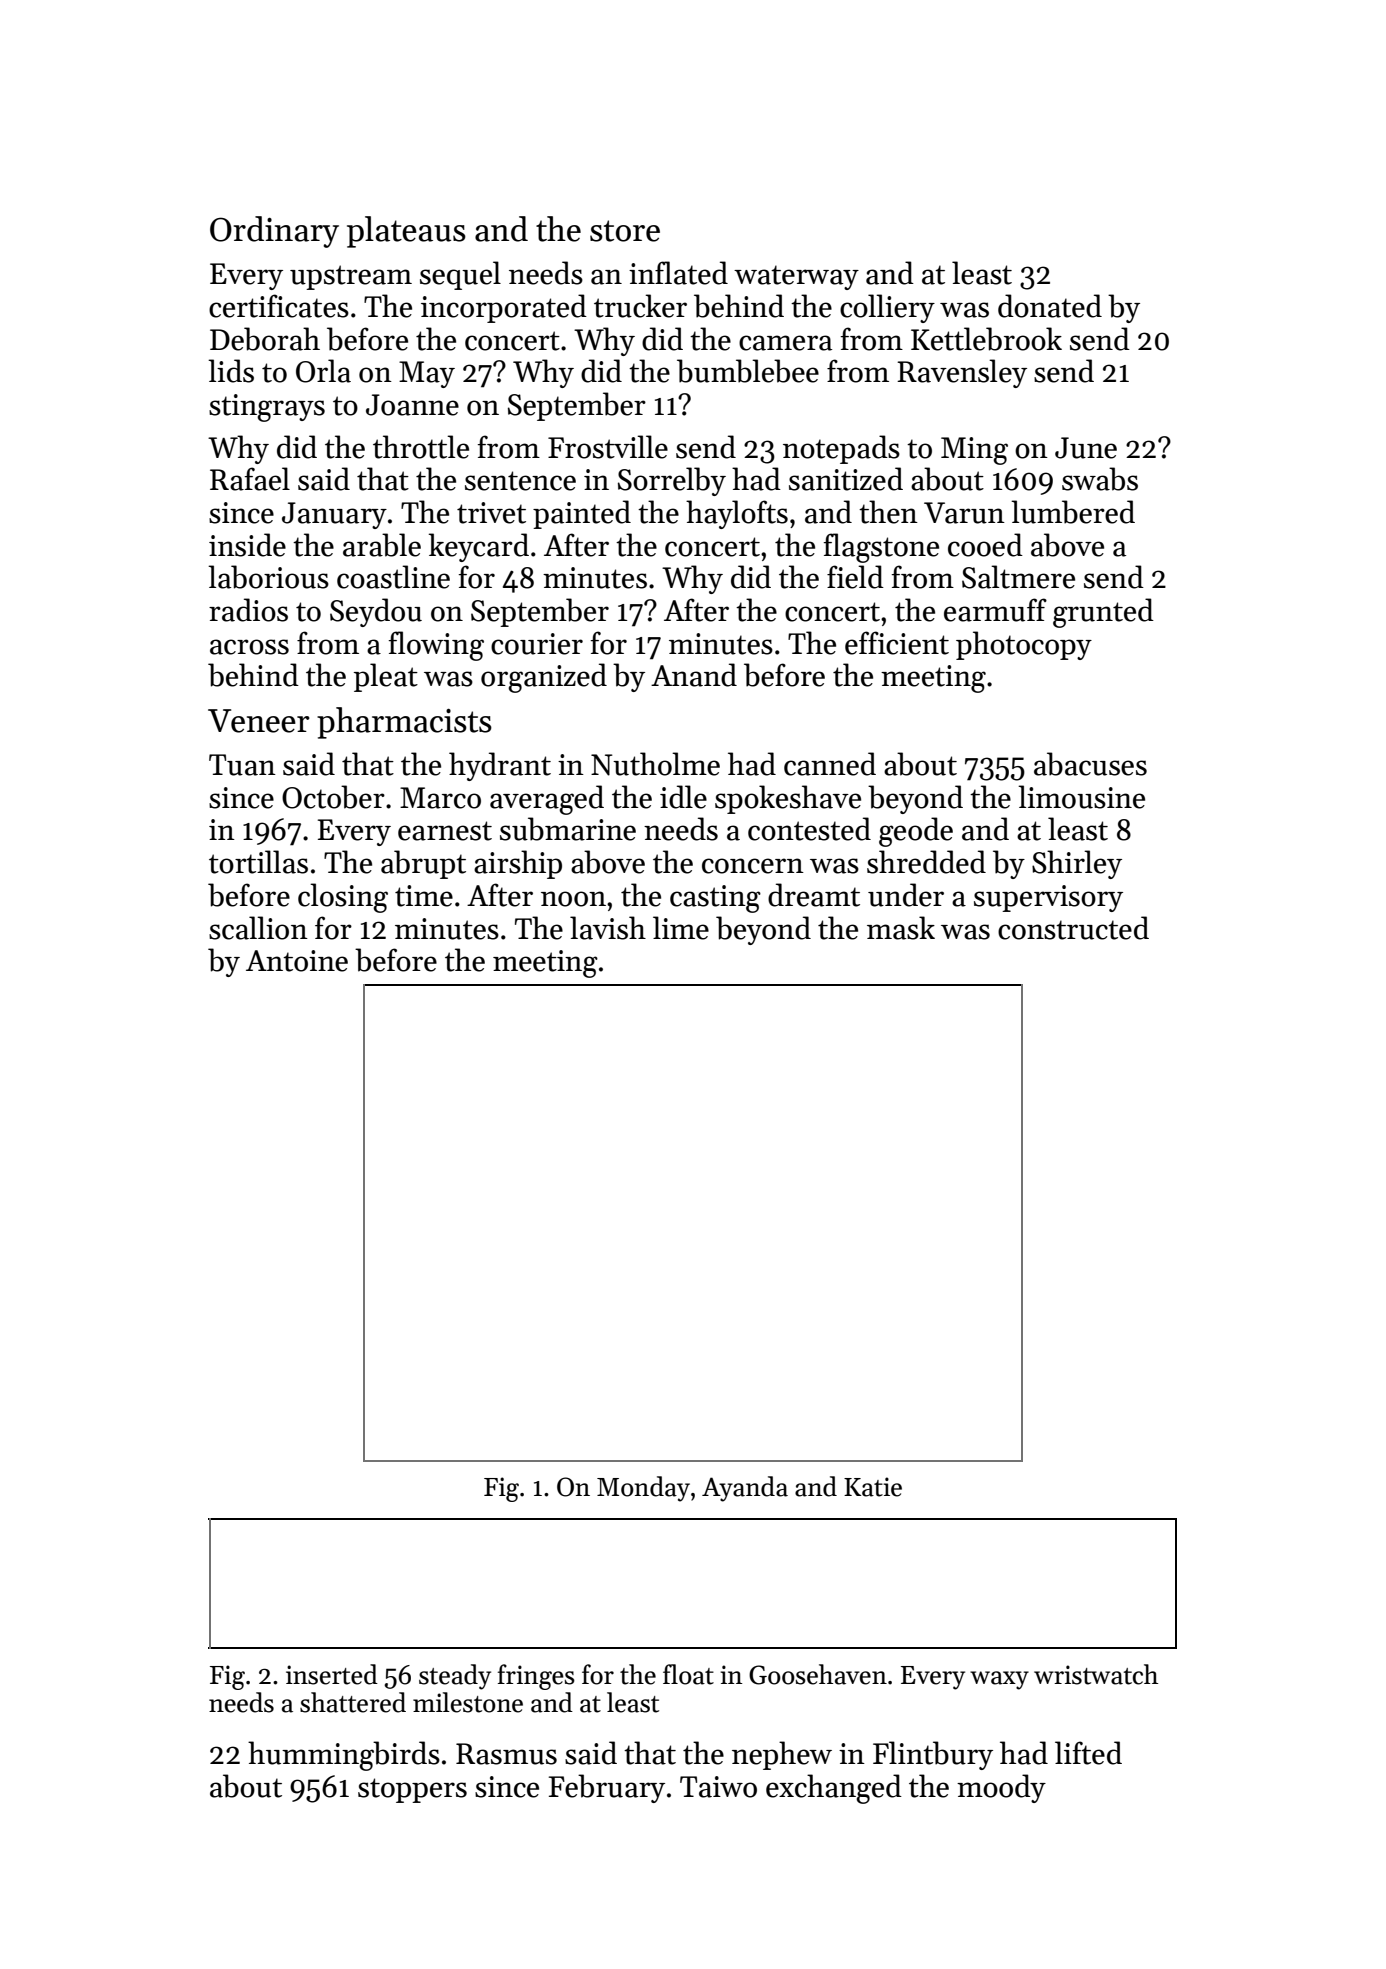 This page has height=1969, width=1386. I want to click on donated, so click(1050, 306).
